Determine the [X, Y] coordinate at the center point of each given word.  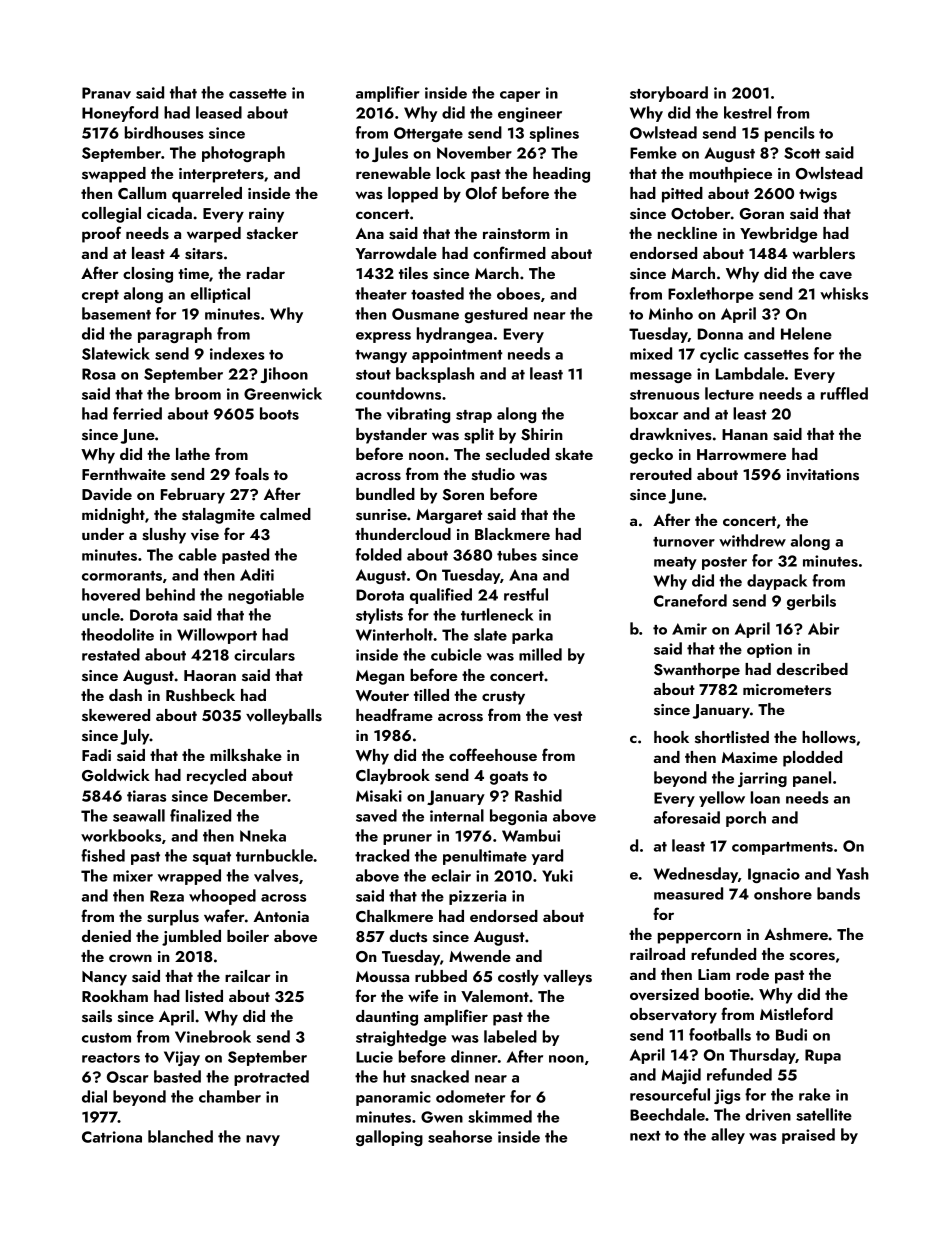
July [135, 737]
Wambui [531, 835]
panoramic [393, 1098]
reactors [111, 1058]
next [645, 1136]
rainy [266, 215]
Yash [852, 873]
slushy [164, 536]
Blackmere [512, 534]
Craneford [690, 600]
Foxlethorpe [711, 295]
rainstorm [516, 234]
